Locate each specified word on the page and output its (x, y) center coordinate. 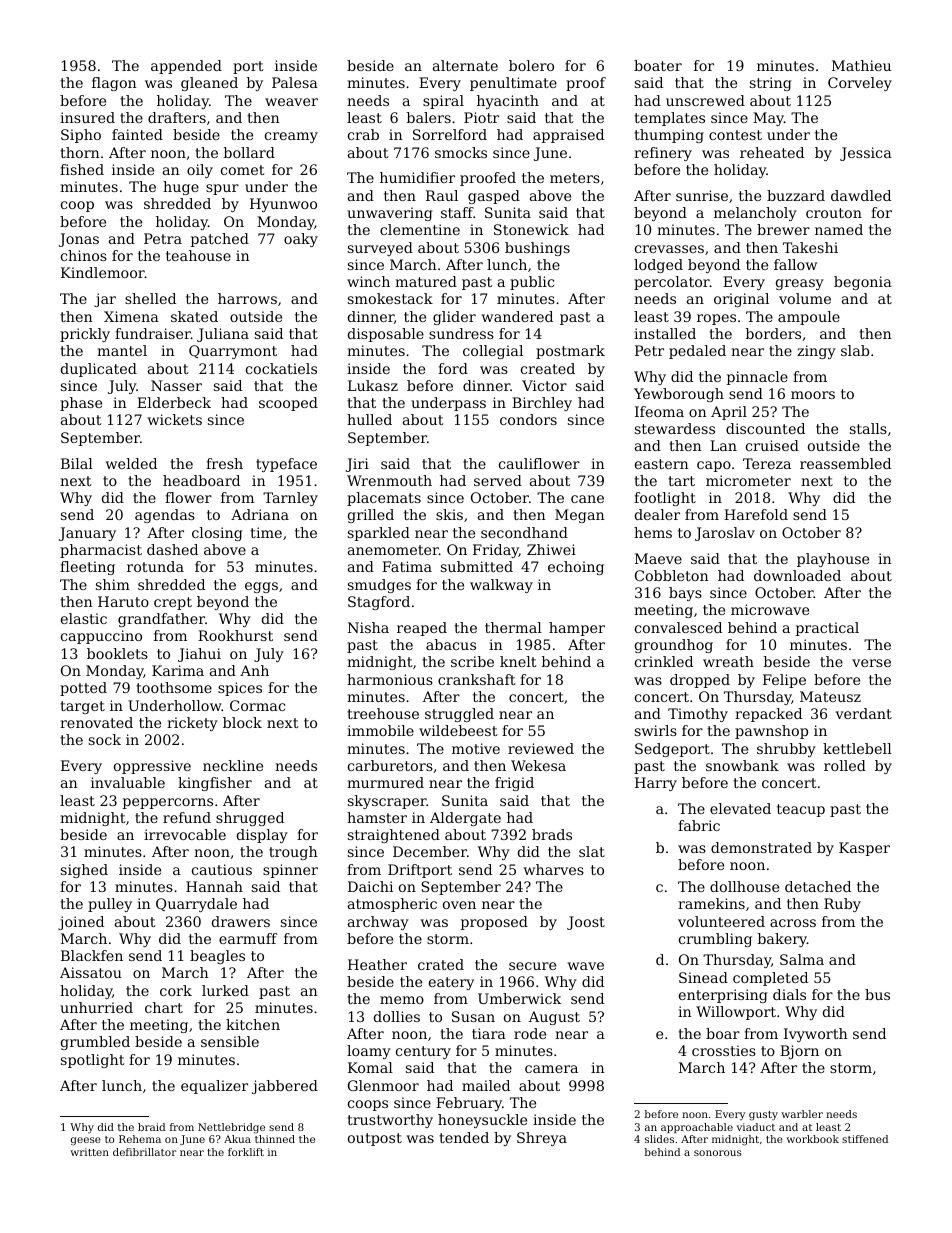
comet (243, 170)
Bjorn (799, 1052)
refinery (663, 154)
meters (575, 178)
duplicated (99, 370)
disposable (386, 335)
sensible (230, 1041)
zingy (816, 352)
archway (378, 923)
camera (551, 1069)
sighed (84, 871)
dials (789, 994)
